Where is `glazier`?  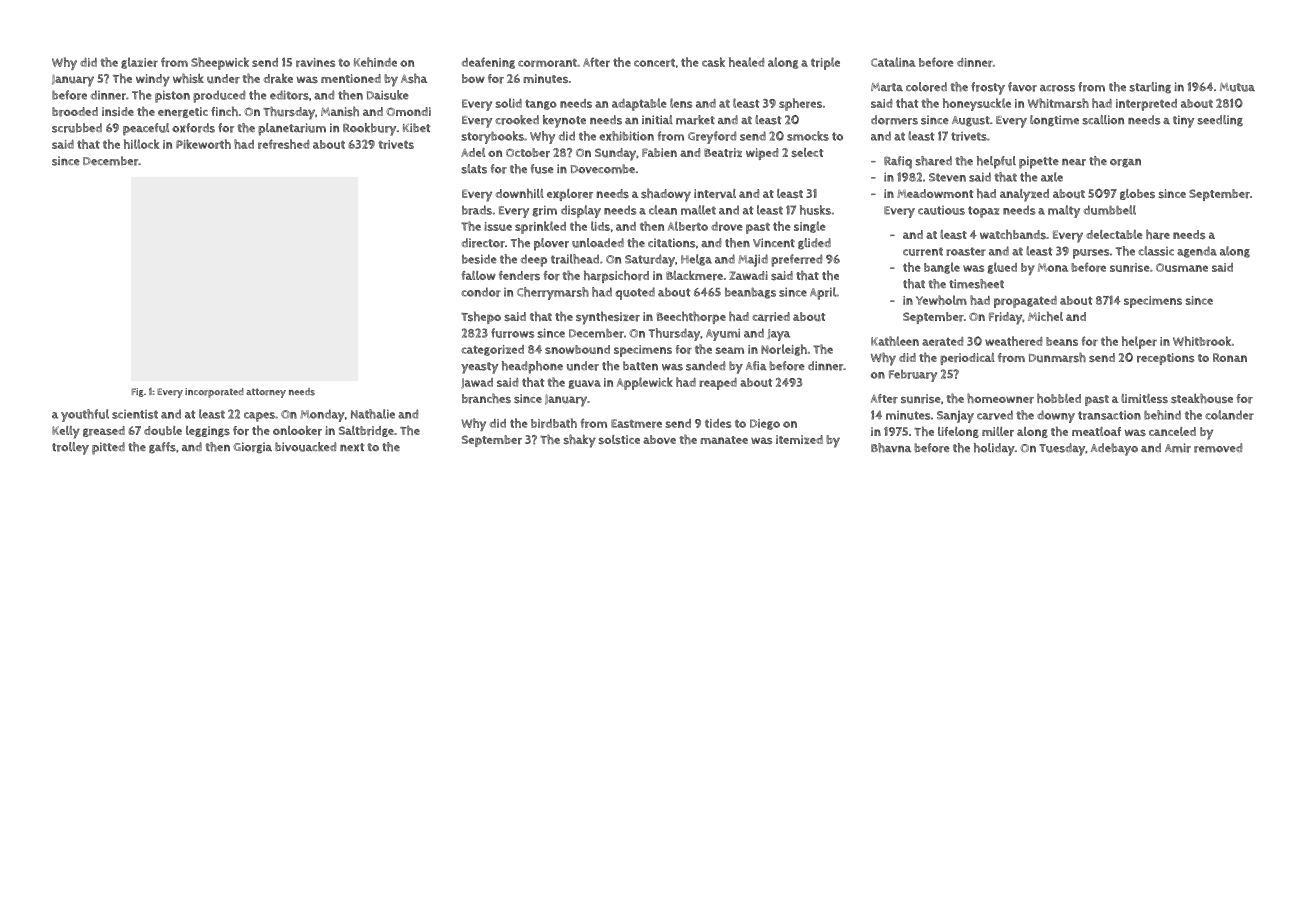
glazier is located at coordinates (139, 63).
